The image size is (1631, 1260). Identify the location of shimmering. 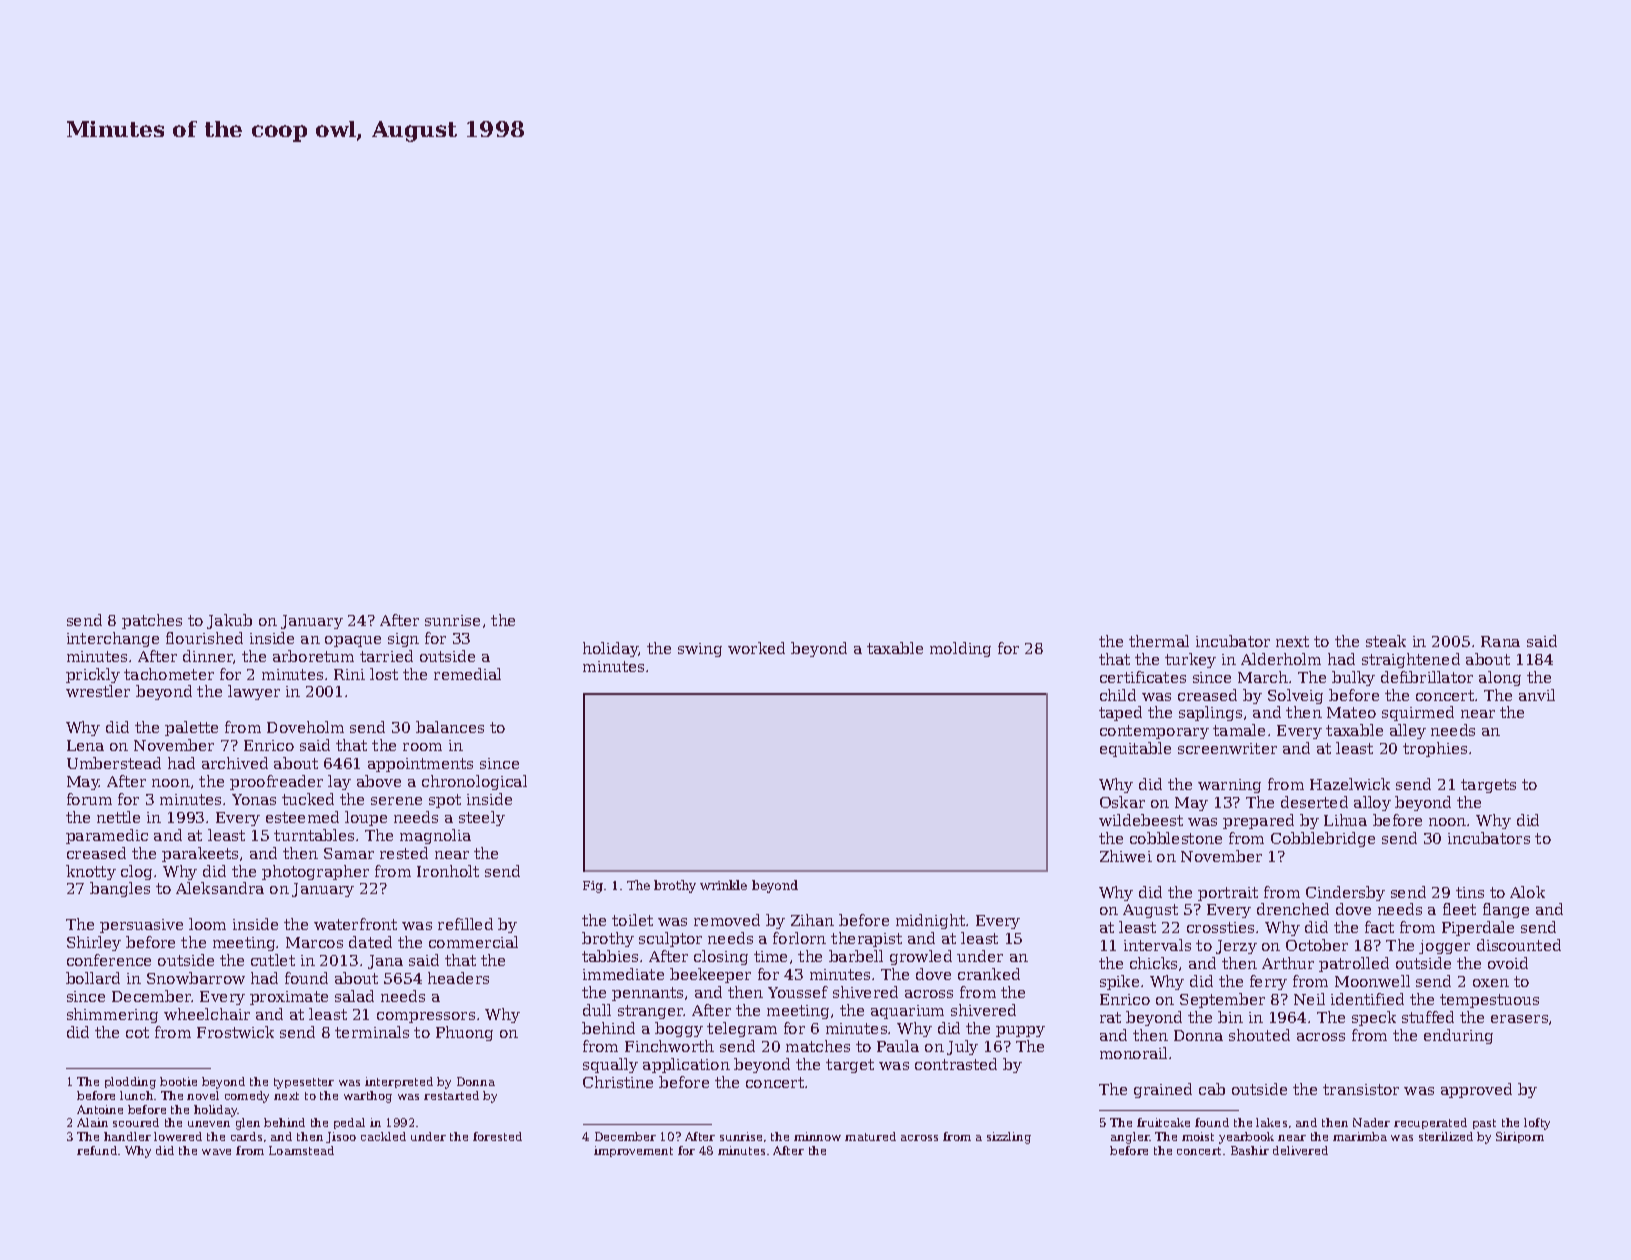
(112, 1015).
